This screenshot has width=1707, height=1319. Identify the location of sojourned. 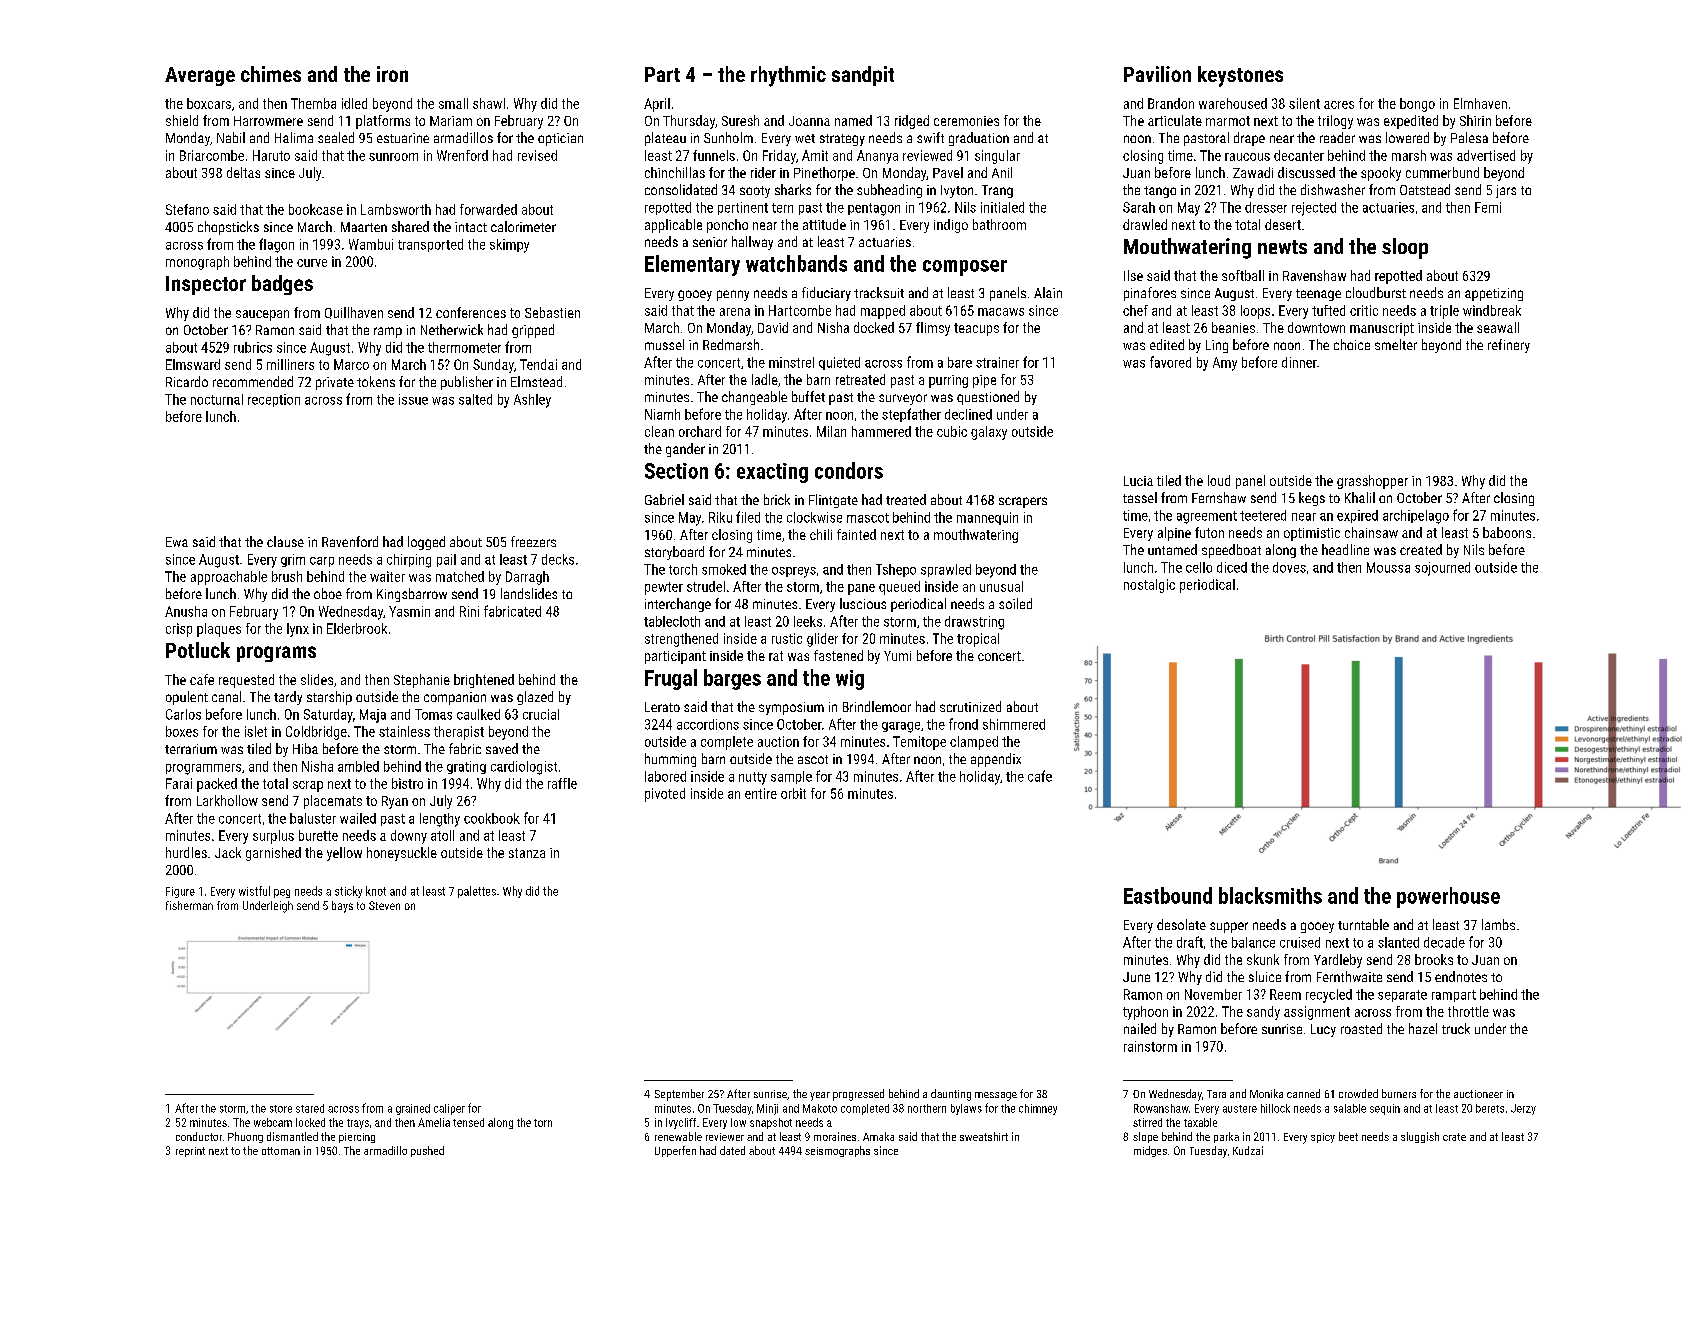
(1442, 569).
